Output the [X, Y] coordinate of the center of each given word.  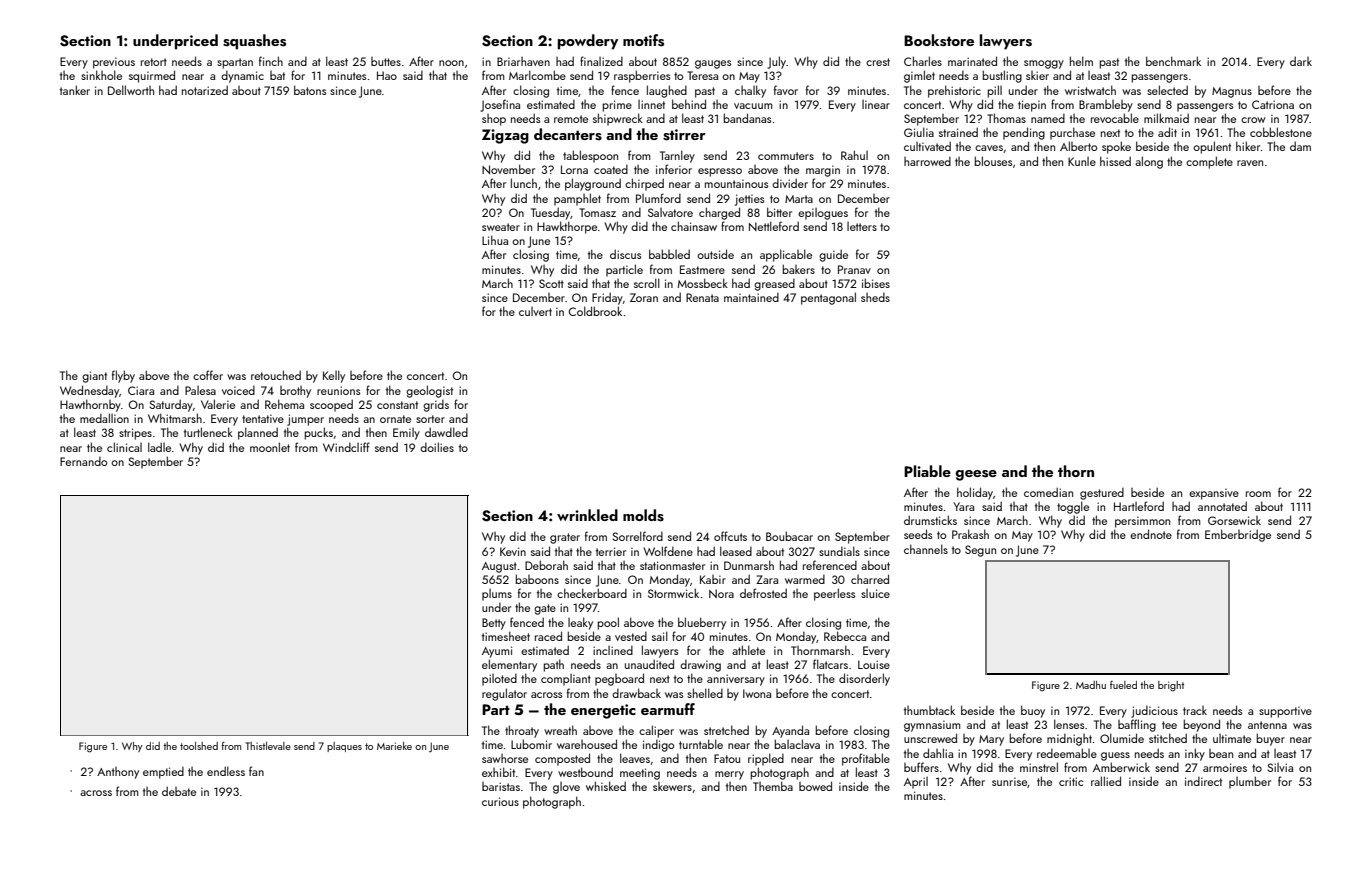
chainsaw [694, 226]
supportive [1285, 712]
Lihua [495, 240]
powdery [588, 42]
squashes [254, 42]
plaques [344, 747]
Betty [494, 624]
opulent [1212, 147]
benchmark [1173, 61]
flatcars [830, 664]
